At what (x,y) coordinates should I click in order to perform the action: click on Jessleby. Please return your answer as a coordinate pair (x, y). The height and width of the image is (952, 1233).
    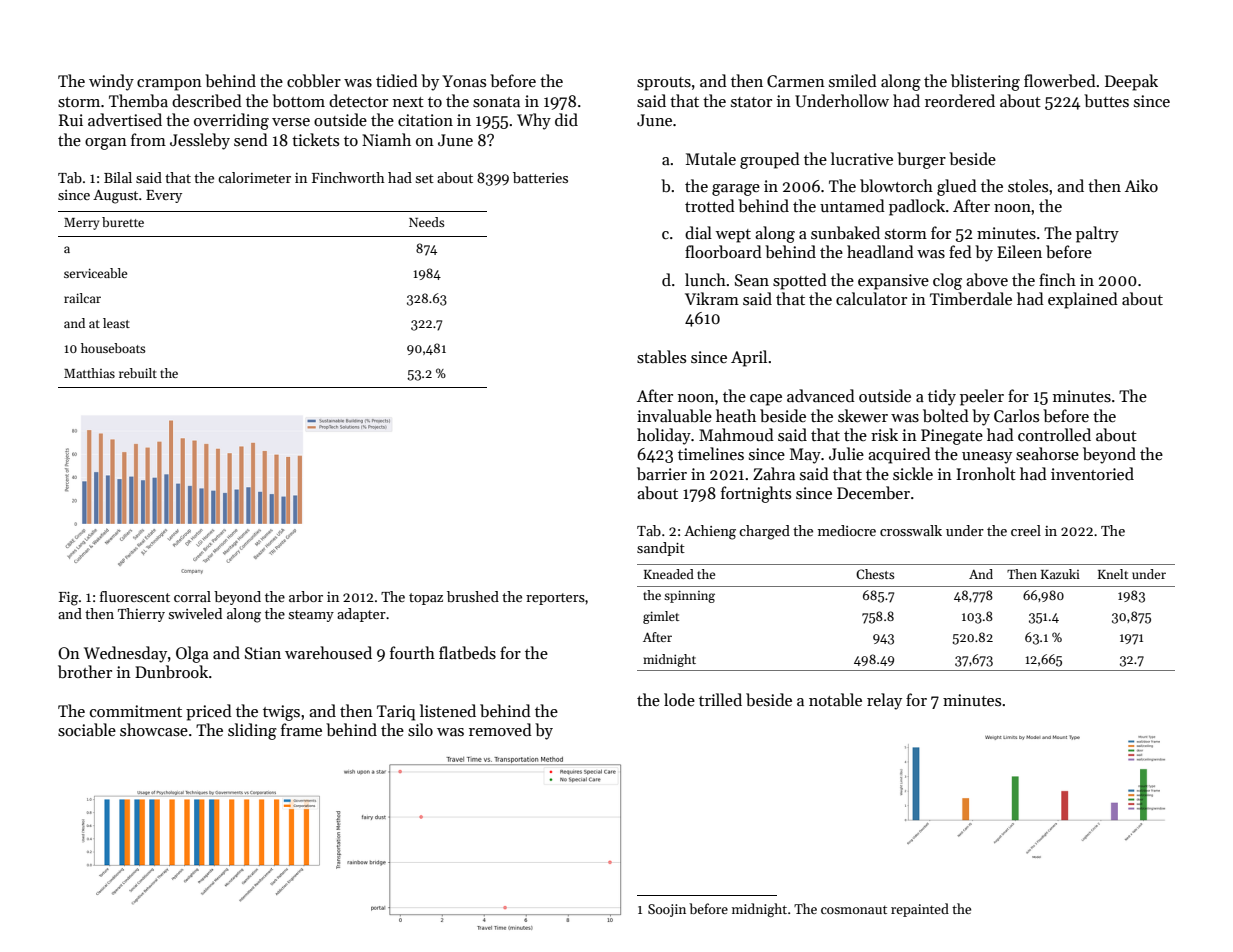
    Looking at the image, I should click on (200, 141).
